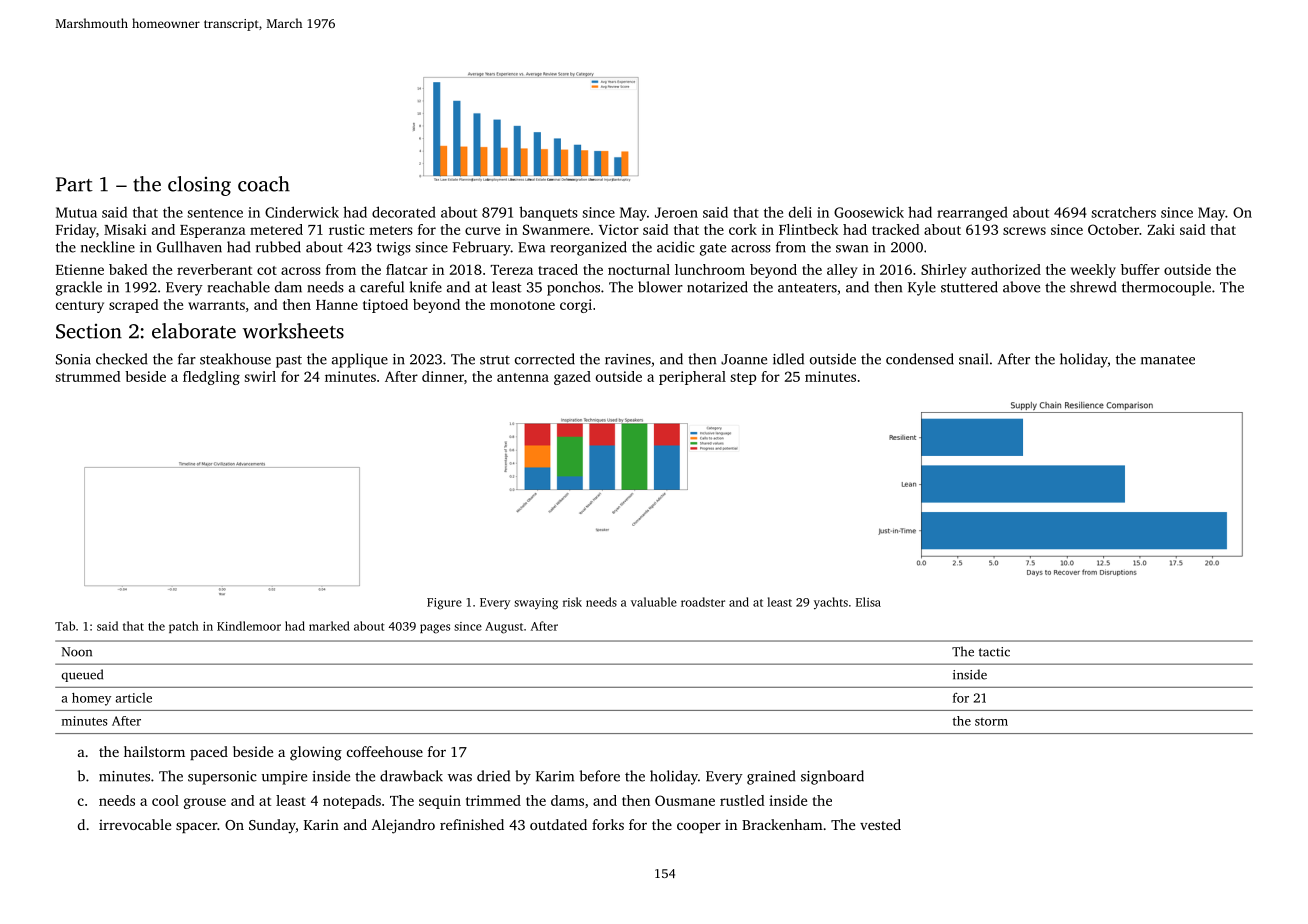  Describe the element at coordinates (1006, 269) in the image. I see `authorized` at that location.
